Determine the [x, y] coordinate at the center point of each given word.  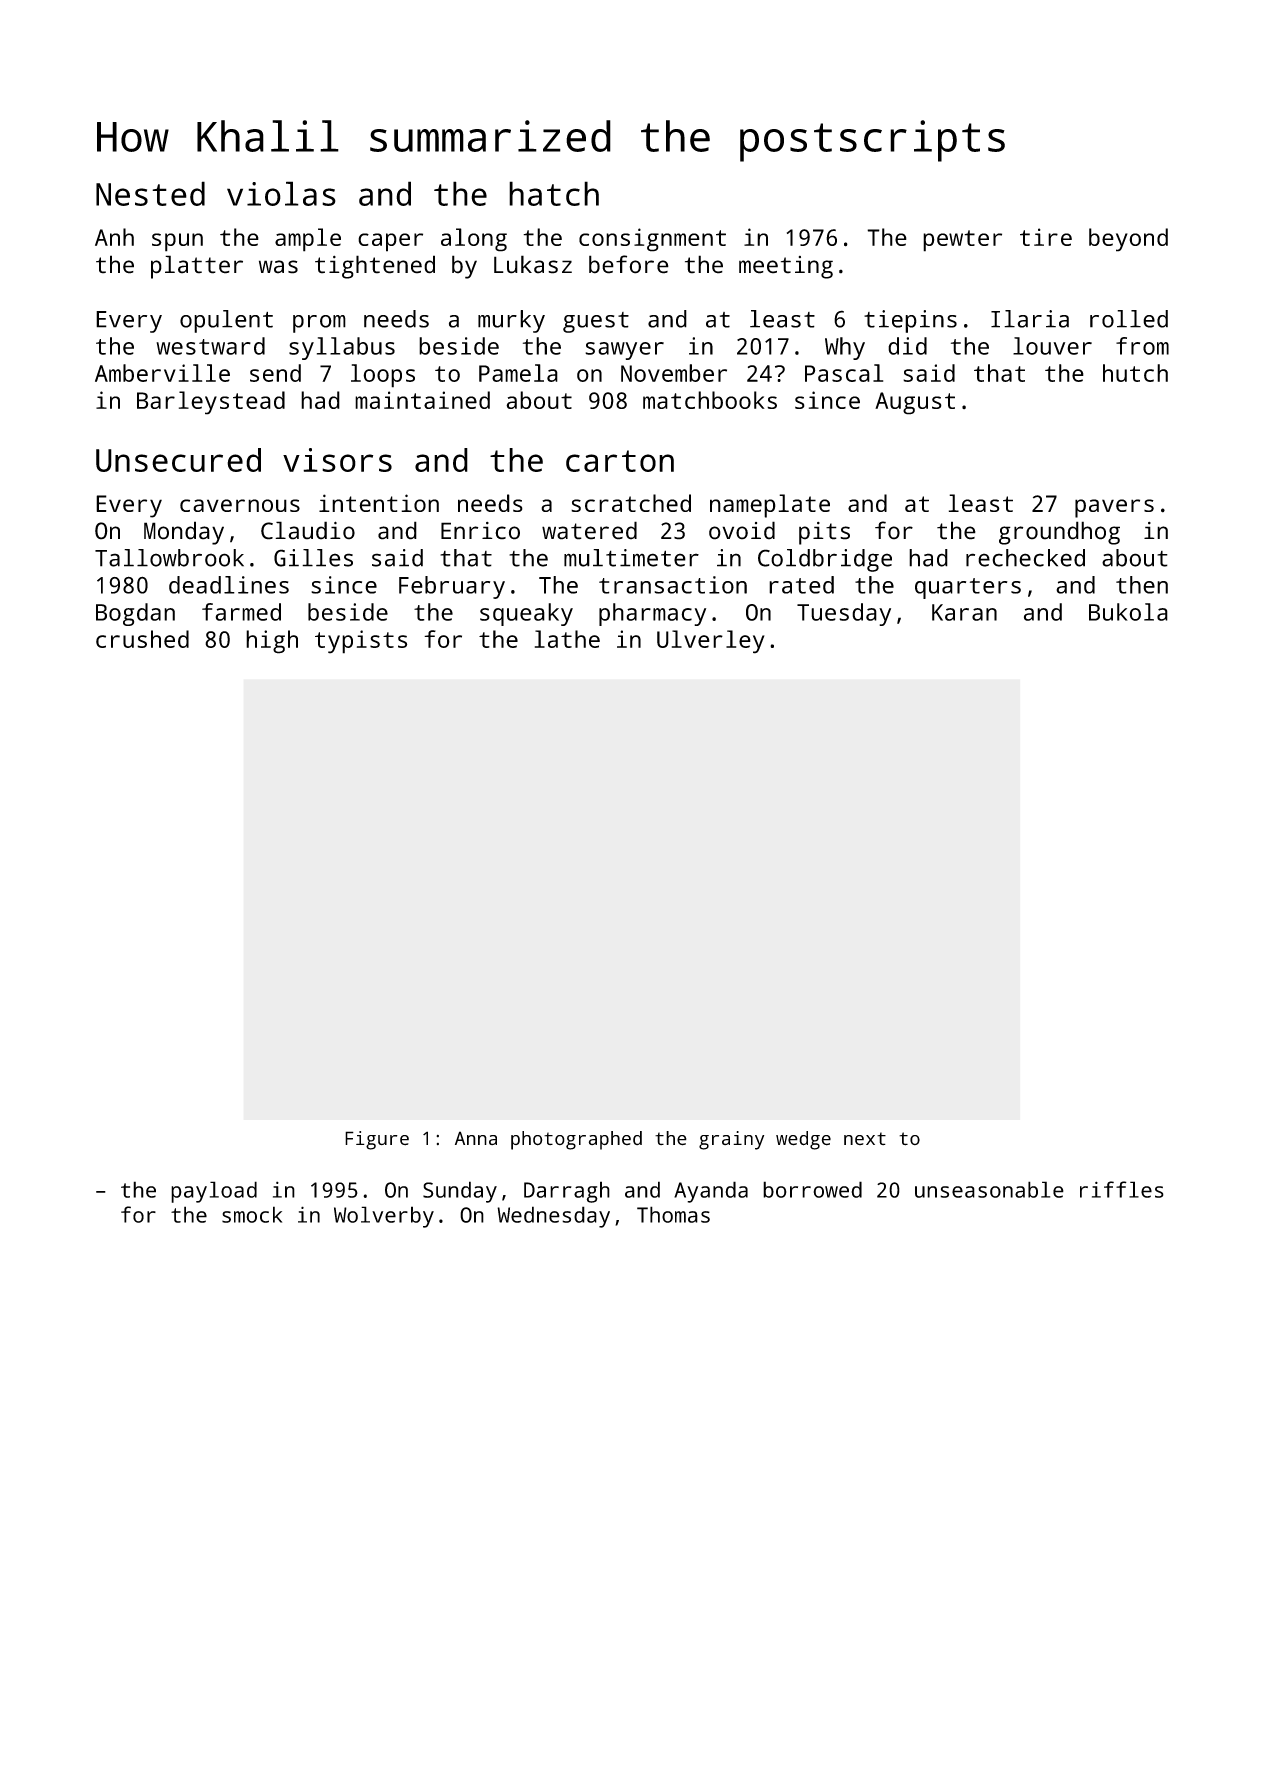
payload [214, 1192]
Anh [114, 237]
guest [596, 322]
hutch [1135, 373]
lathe [567, 639]
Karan [964, 612]
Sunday [460, 1192]
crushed [142, 639]
